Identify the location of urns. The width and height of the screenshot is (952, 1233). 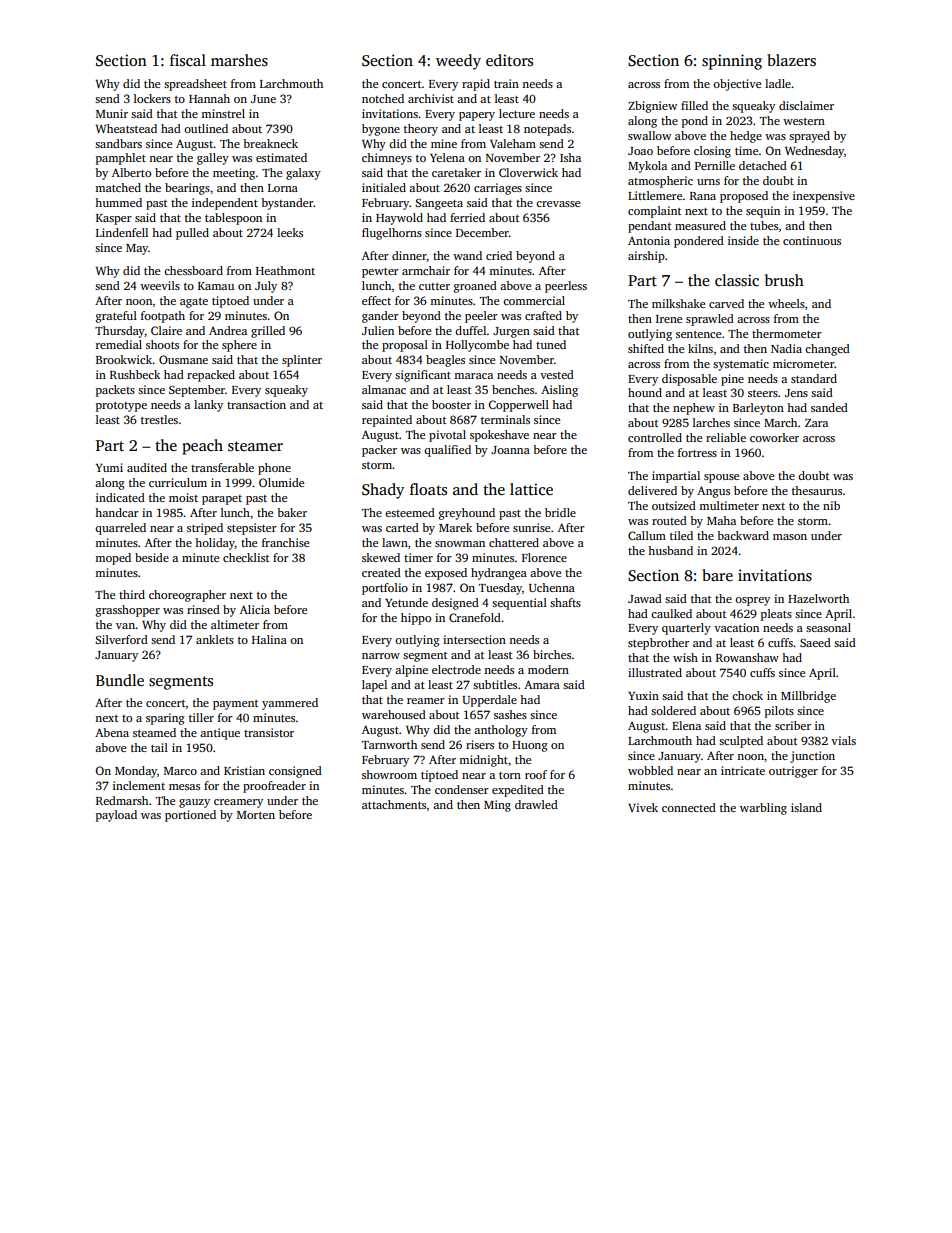
(708, 182).
